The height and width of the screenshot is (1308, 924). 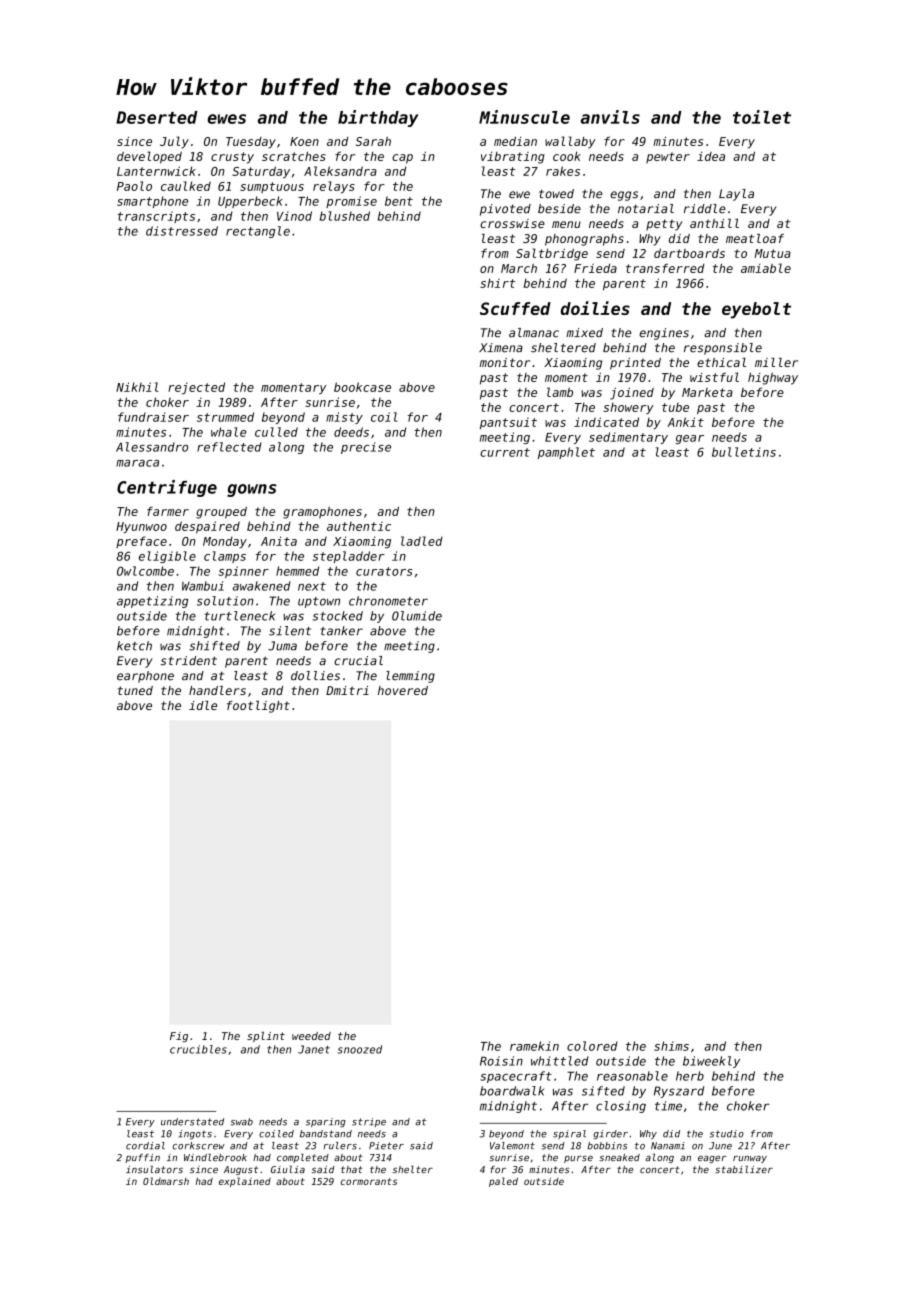 I want to click on rejected, so click(x=196, y=388).
